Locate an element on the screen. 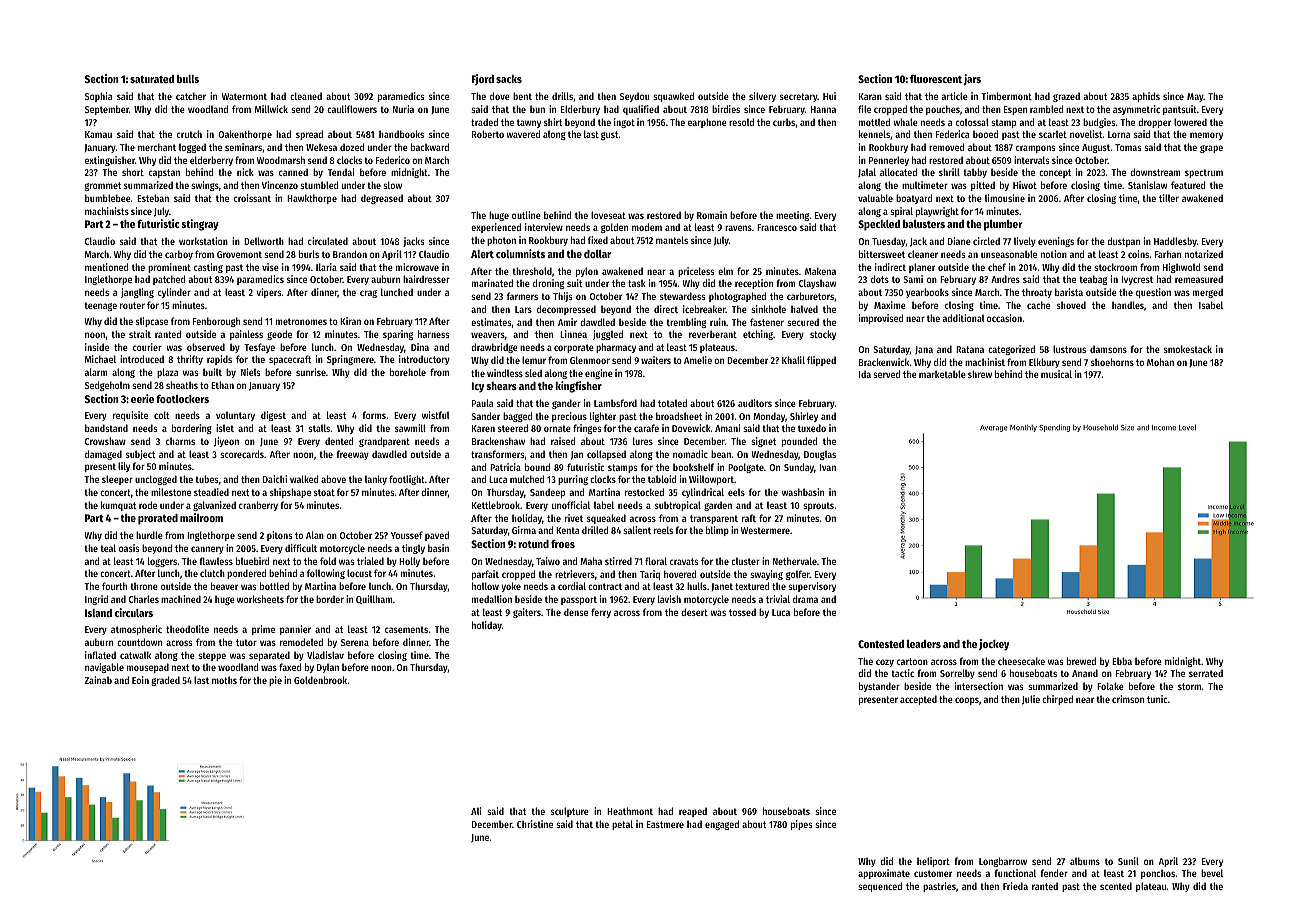  Christine is located at coordinates (535, 824).
